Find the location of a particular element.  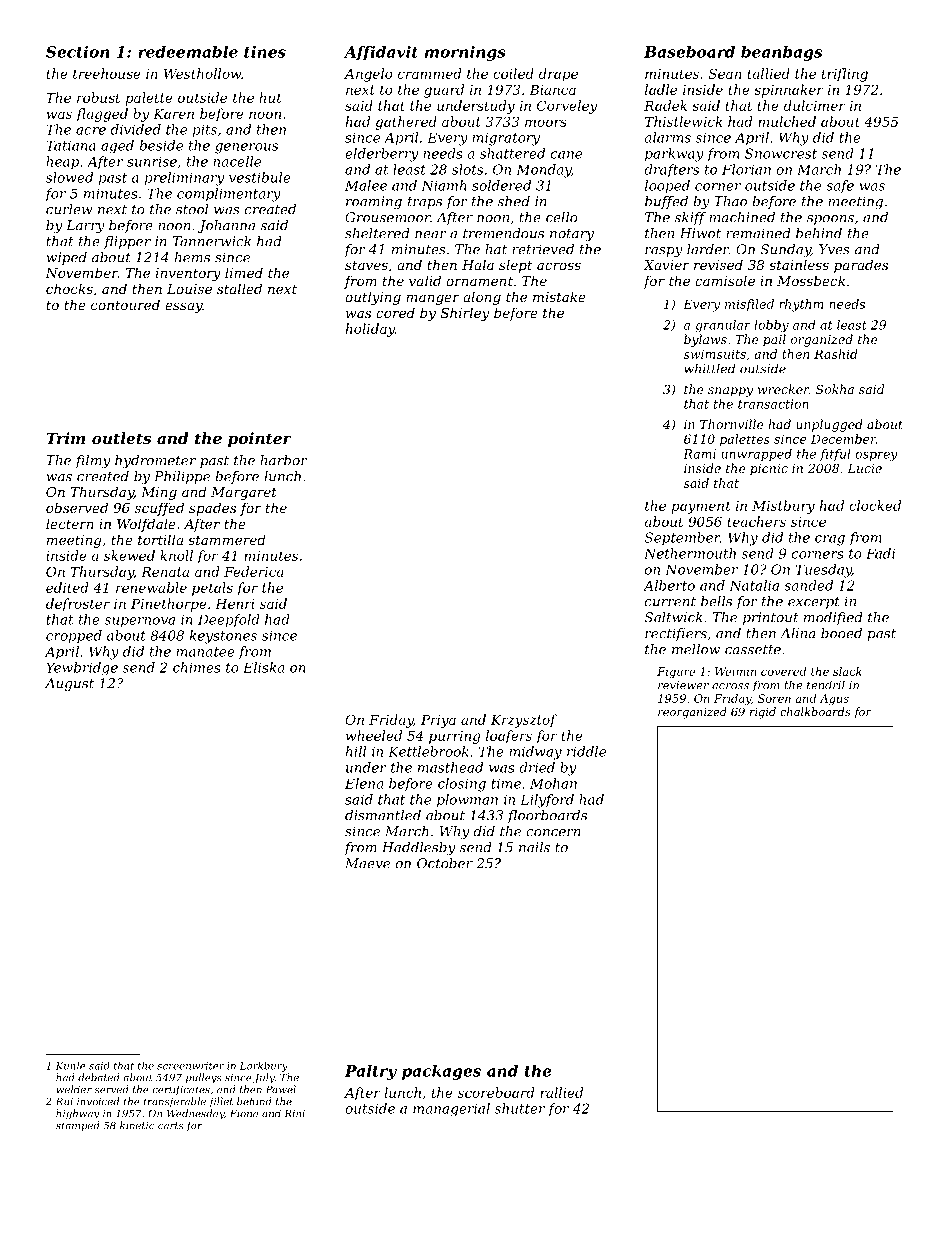

outlets is located at coordinates (121, 438).
